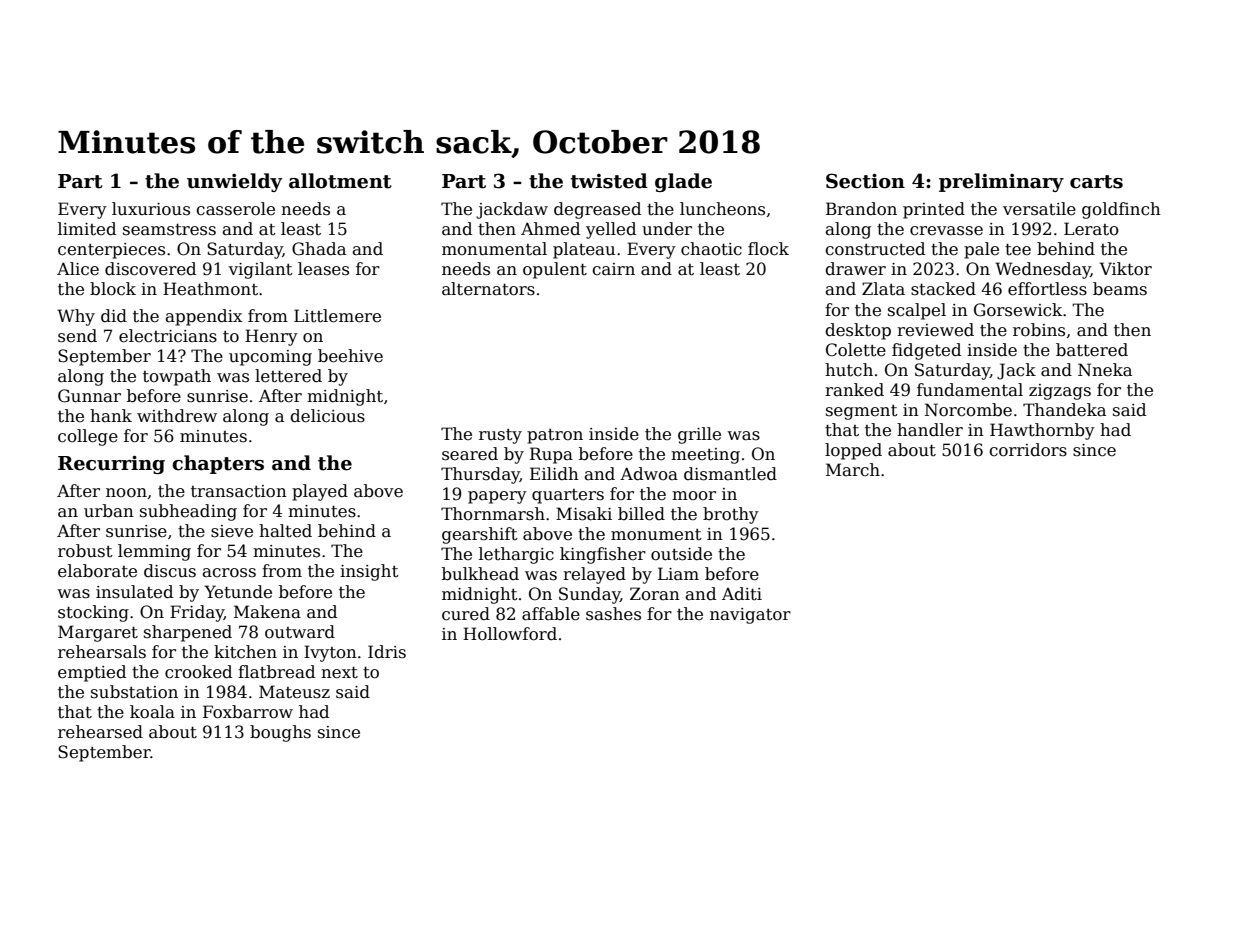  Describe the element at coordinates (234, 182) in the image. I see `unwieldy` at that location.
